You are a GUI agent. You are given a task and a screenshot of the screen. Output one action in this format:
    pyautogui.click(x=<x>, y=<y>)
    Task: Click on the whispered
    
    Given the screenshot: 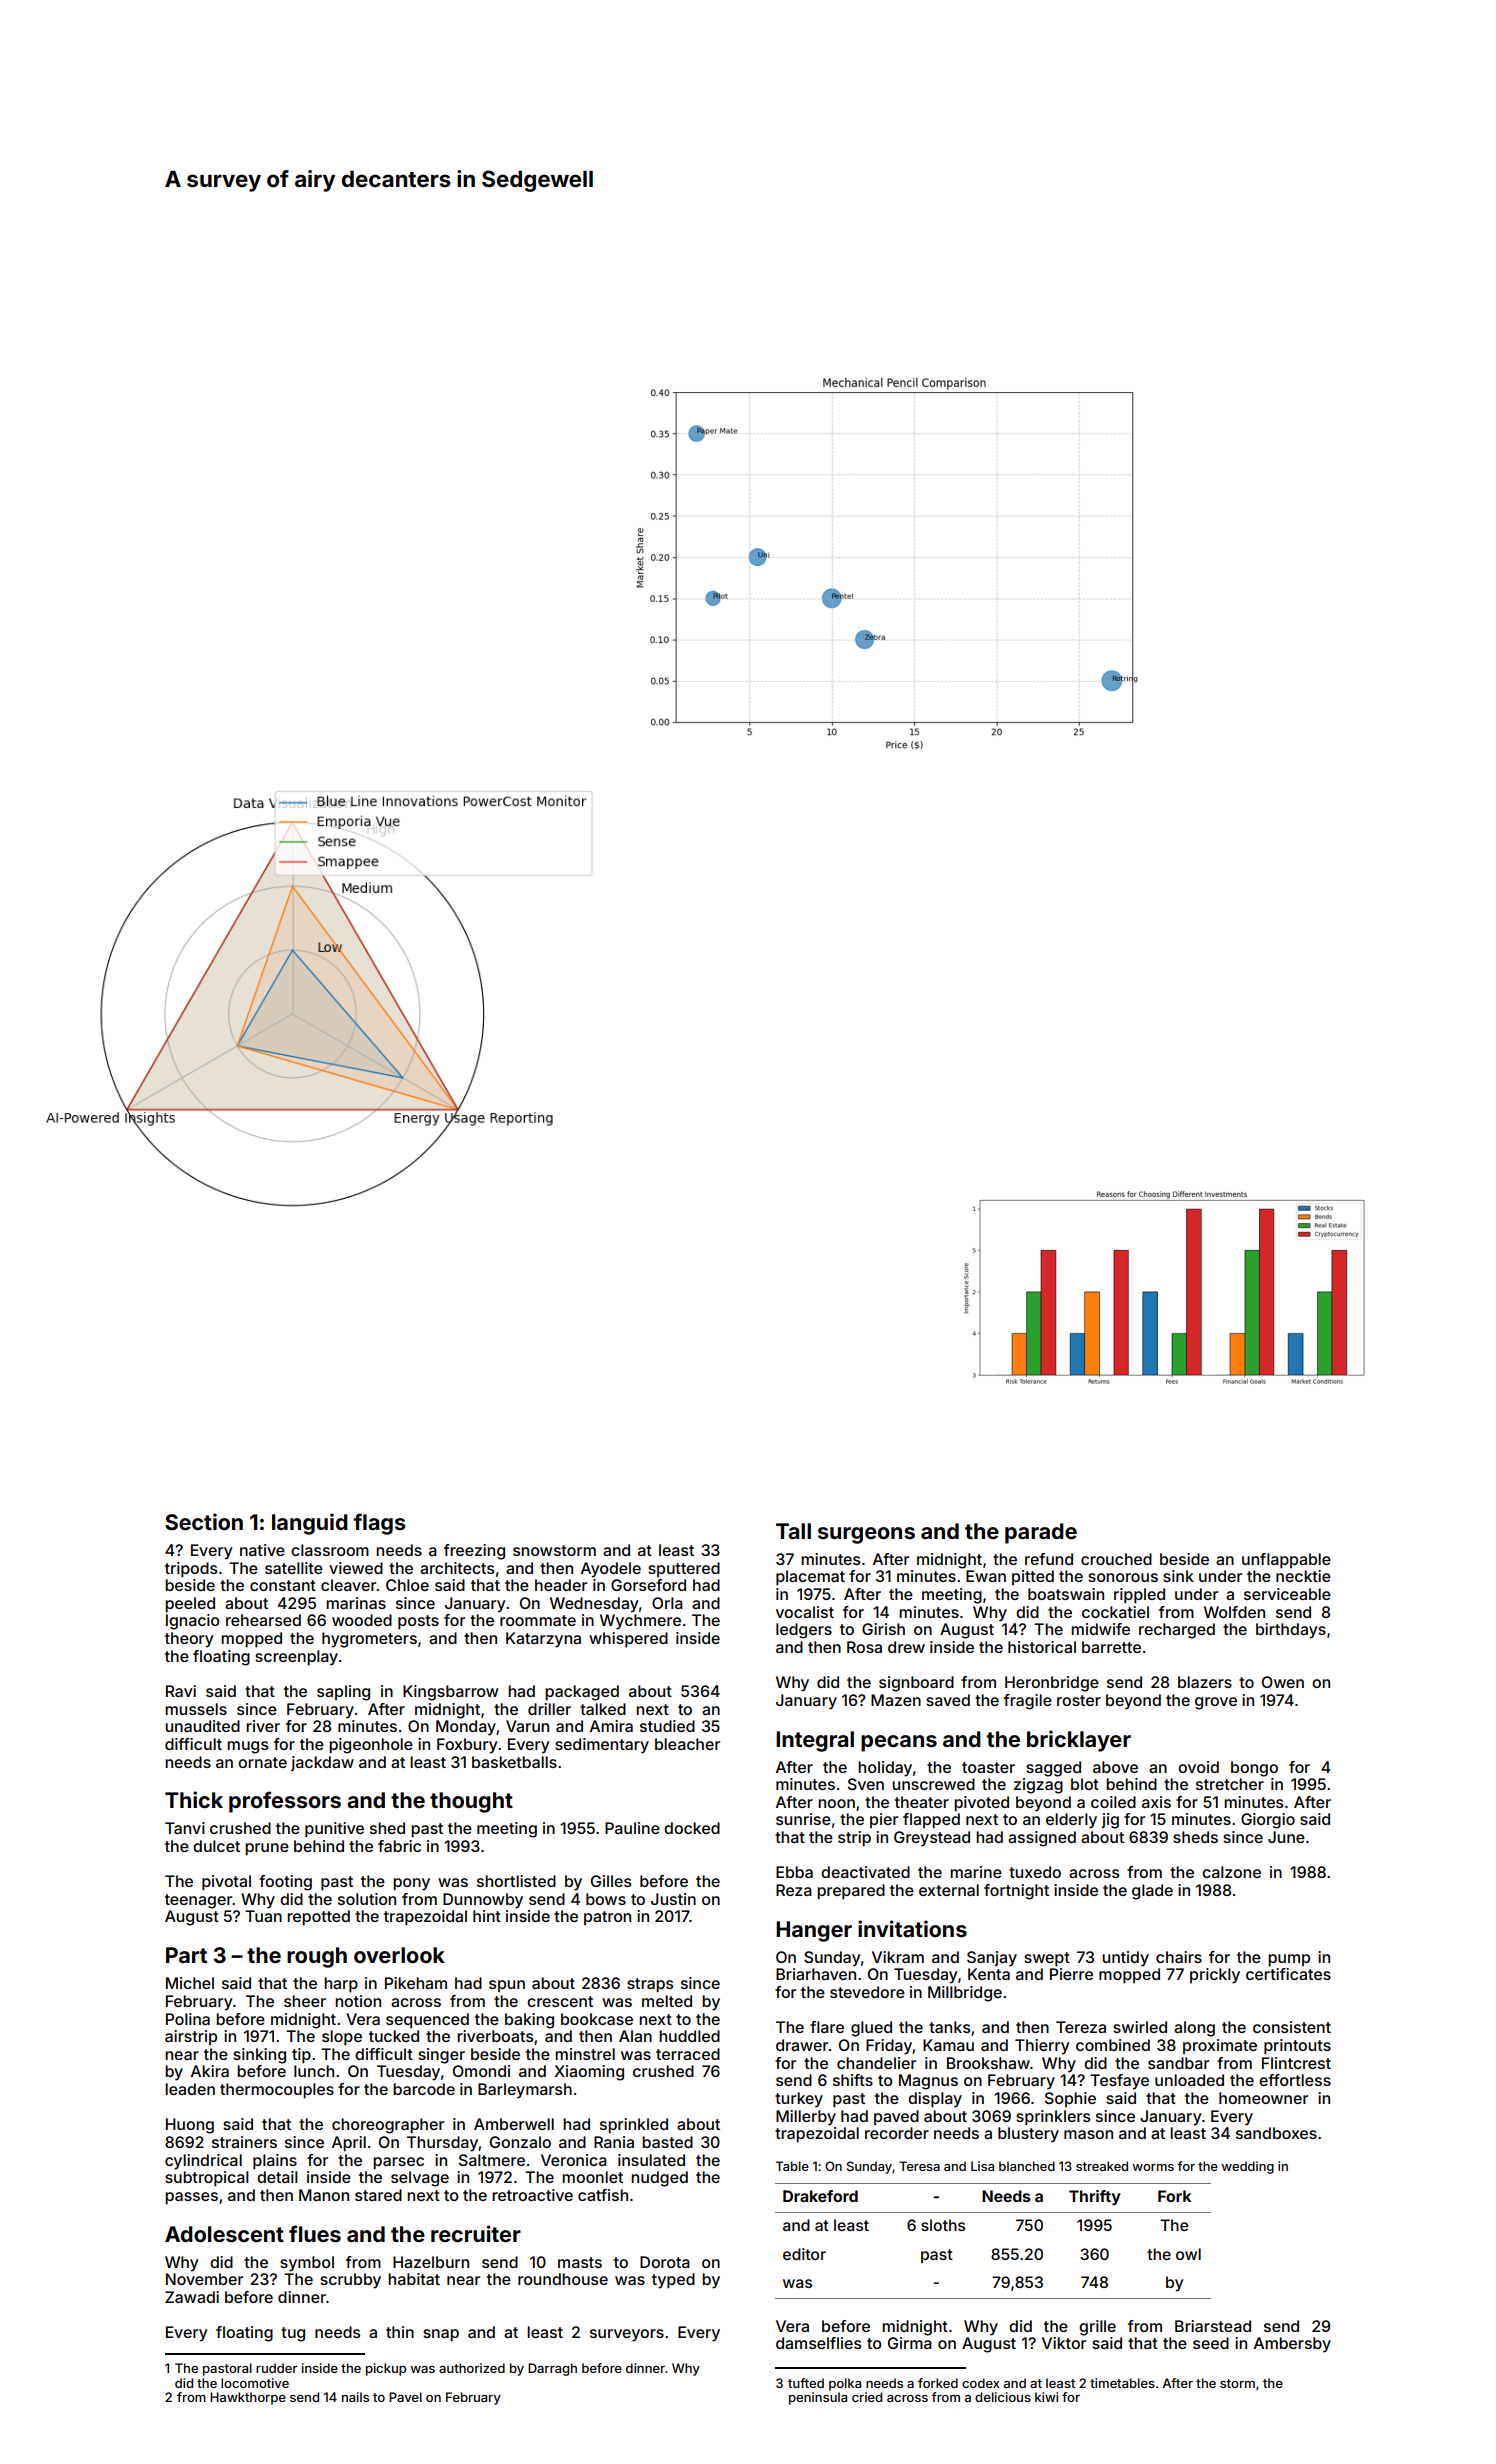 What is the action you would take?
    pyautogui.click(x=628, y=1640)
